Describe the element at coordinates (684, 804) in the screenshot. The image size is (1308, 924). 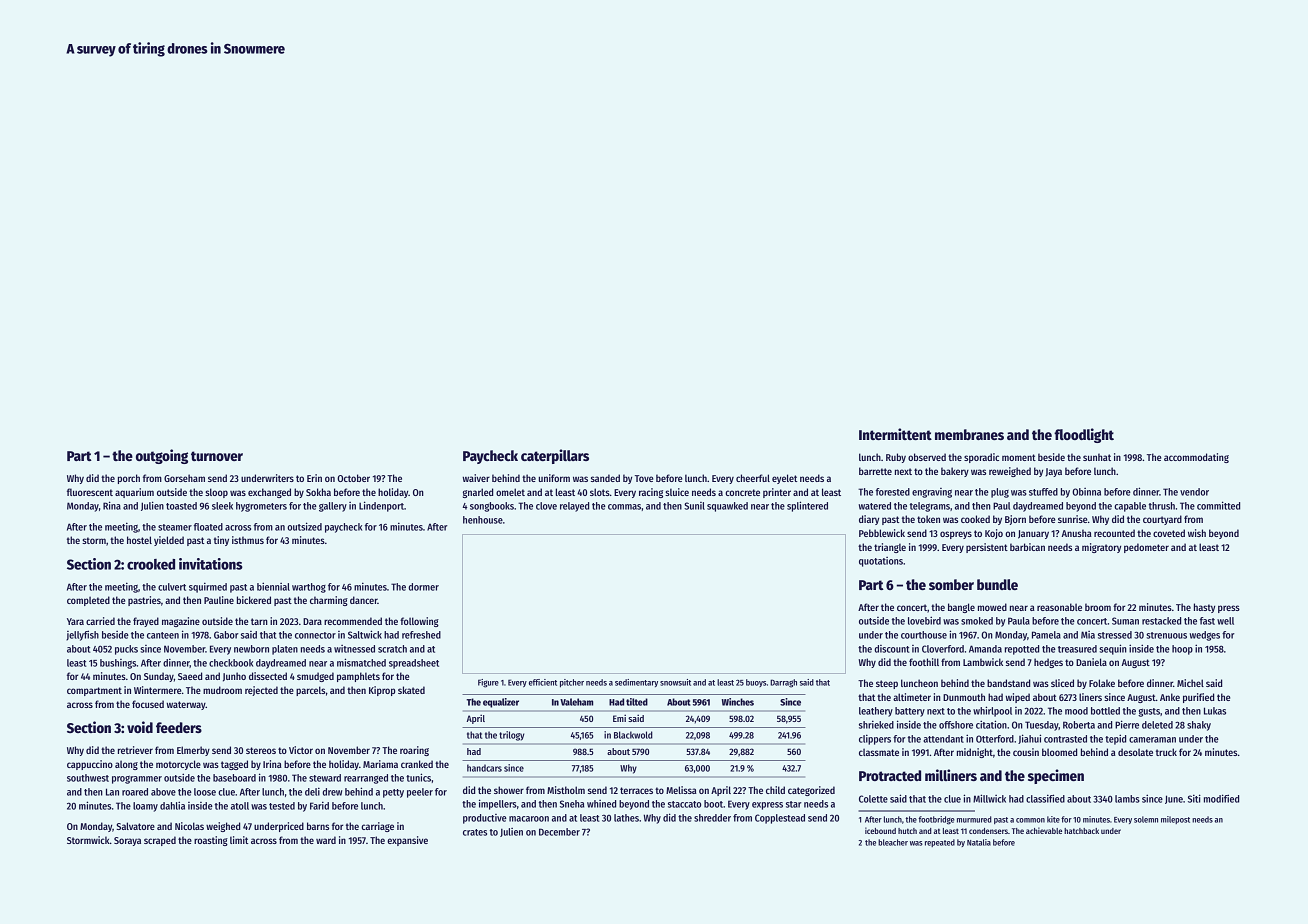
I see `staccato` at that location.
